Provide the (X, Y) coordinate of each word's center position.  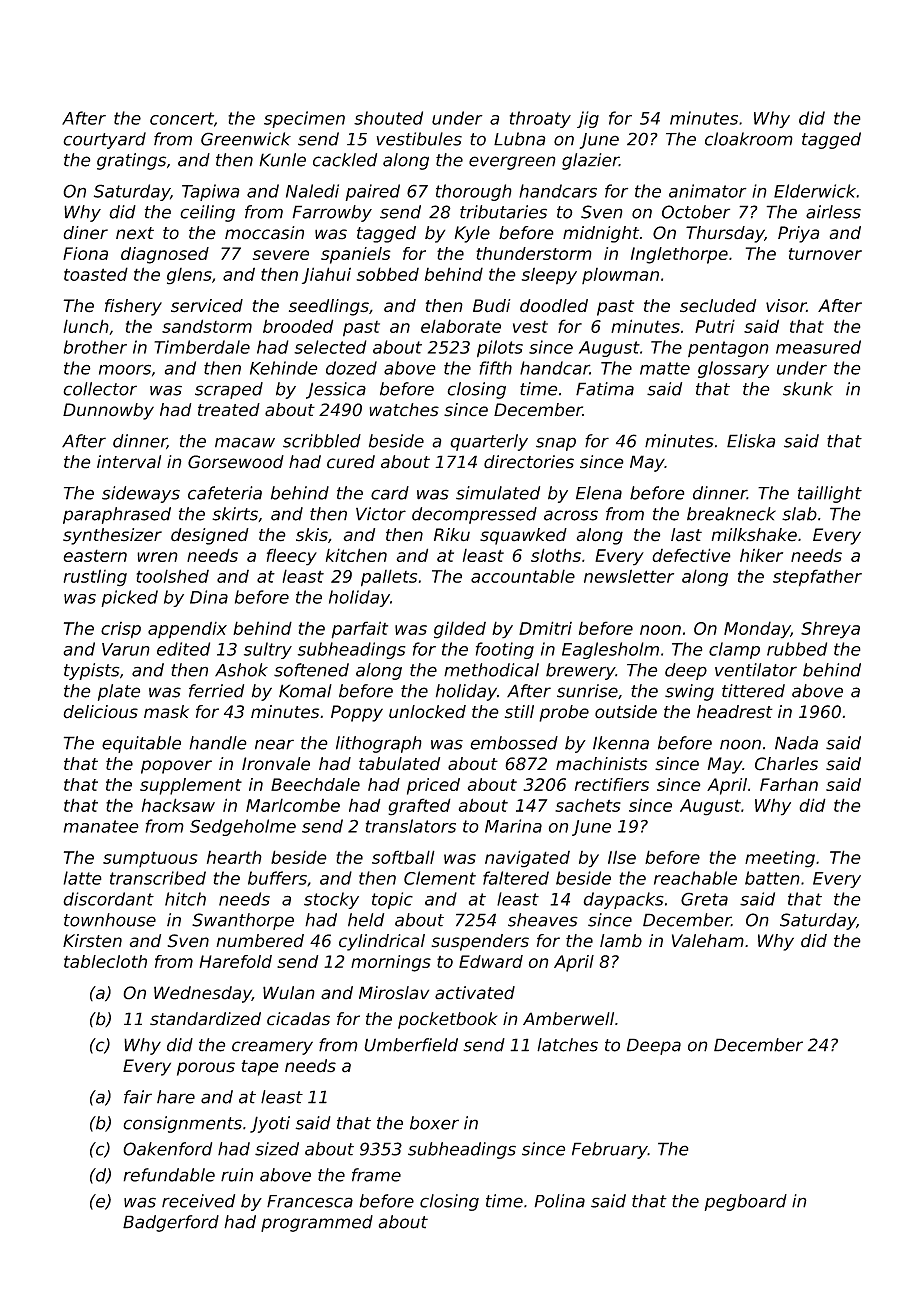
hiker (761, 555)
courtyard (104, 140)
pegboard (745, 1202)
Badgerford (171, 1223)
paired (372, 192)
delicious (100, 712)
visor (786, 306)
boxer (434, 1123)
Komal (305, 691)
